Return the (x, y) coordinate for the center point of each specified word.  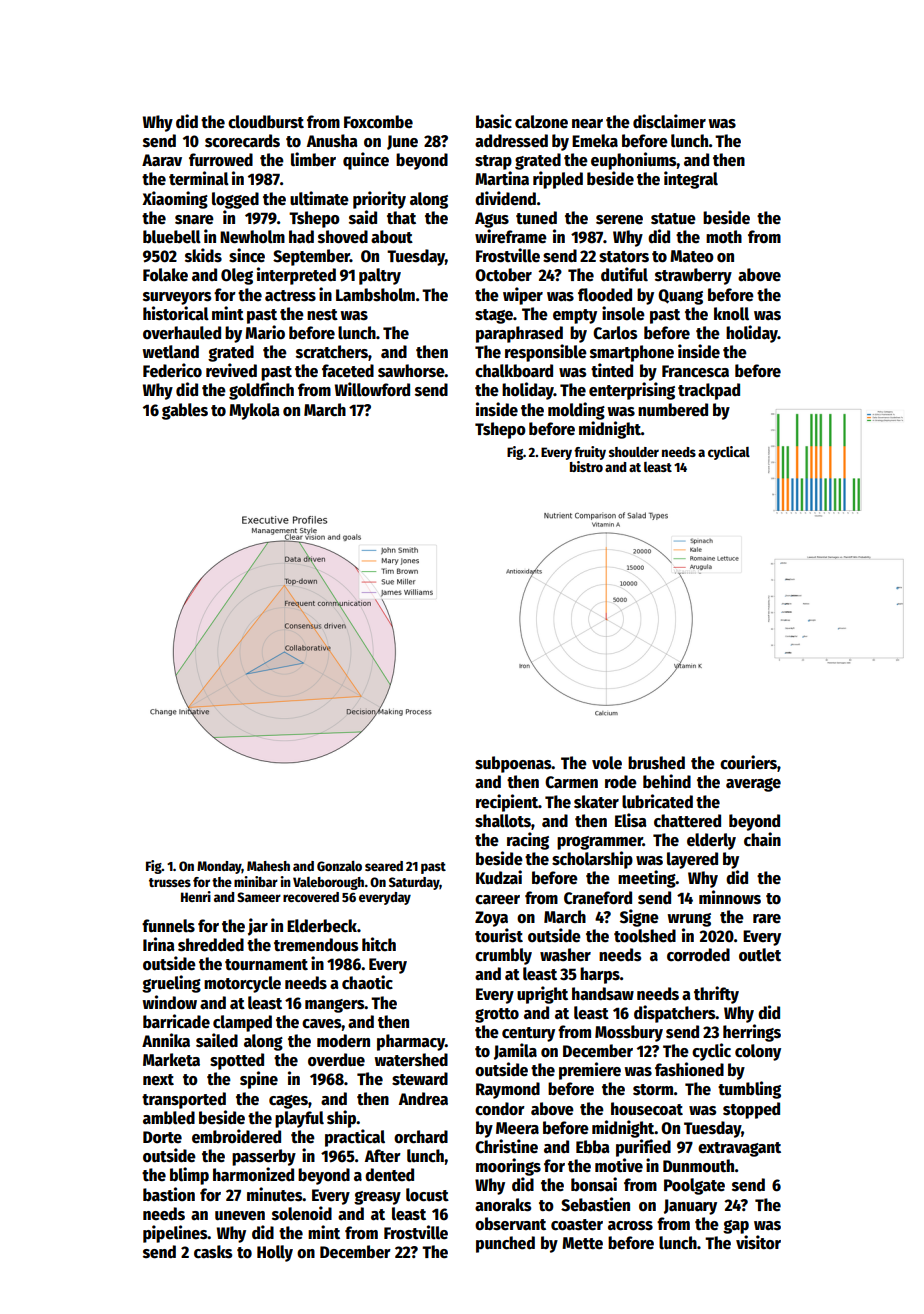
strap (493, 162)
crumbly (503, 956)
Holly (275, 1253)
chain (762, 839)
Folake (165, 275)
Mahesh (268, 866)
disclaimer (669, 121)
